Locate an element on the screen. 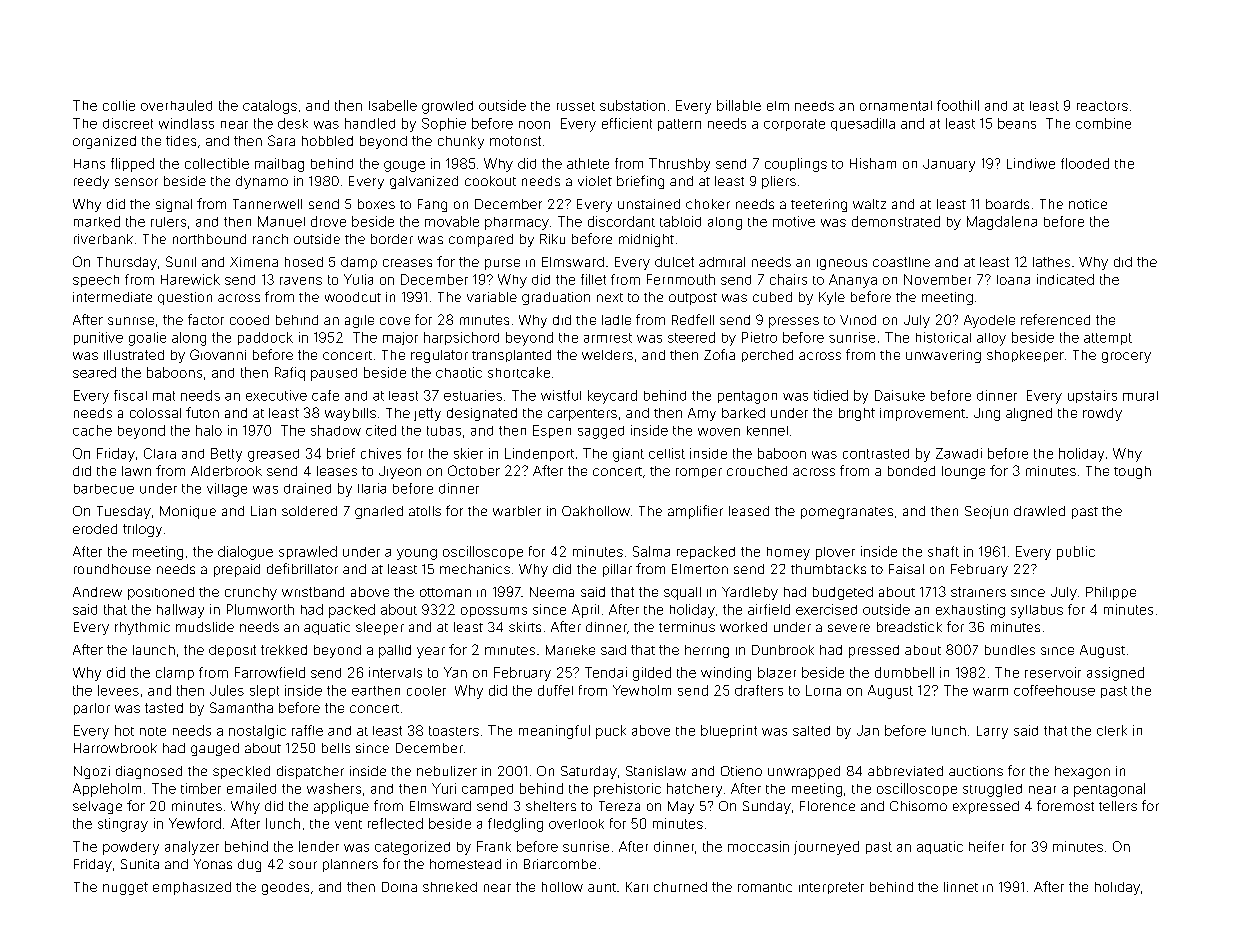 The width and height of the screenshot is (1233, 952). foothill is located at coordinates (958, 105).
